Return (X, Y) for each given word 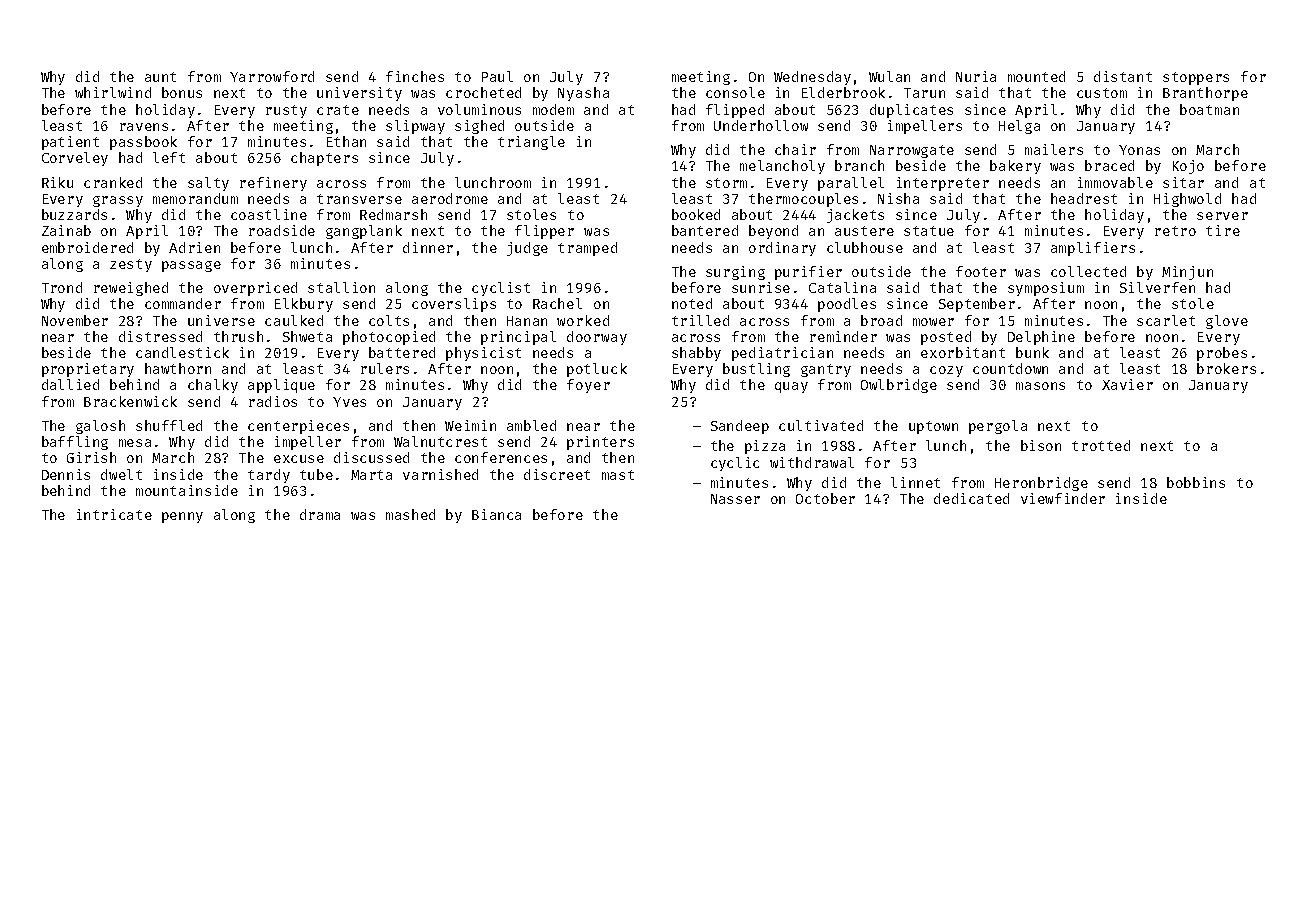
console (735, 92)
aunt (160, 77)
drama (320, 514)
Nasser (735, 499)
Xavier (1127, 384)
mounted (1036, 76)
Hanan (527, 321)
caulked (294, 320)
